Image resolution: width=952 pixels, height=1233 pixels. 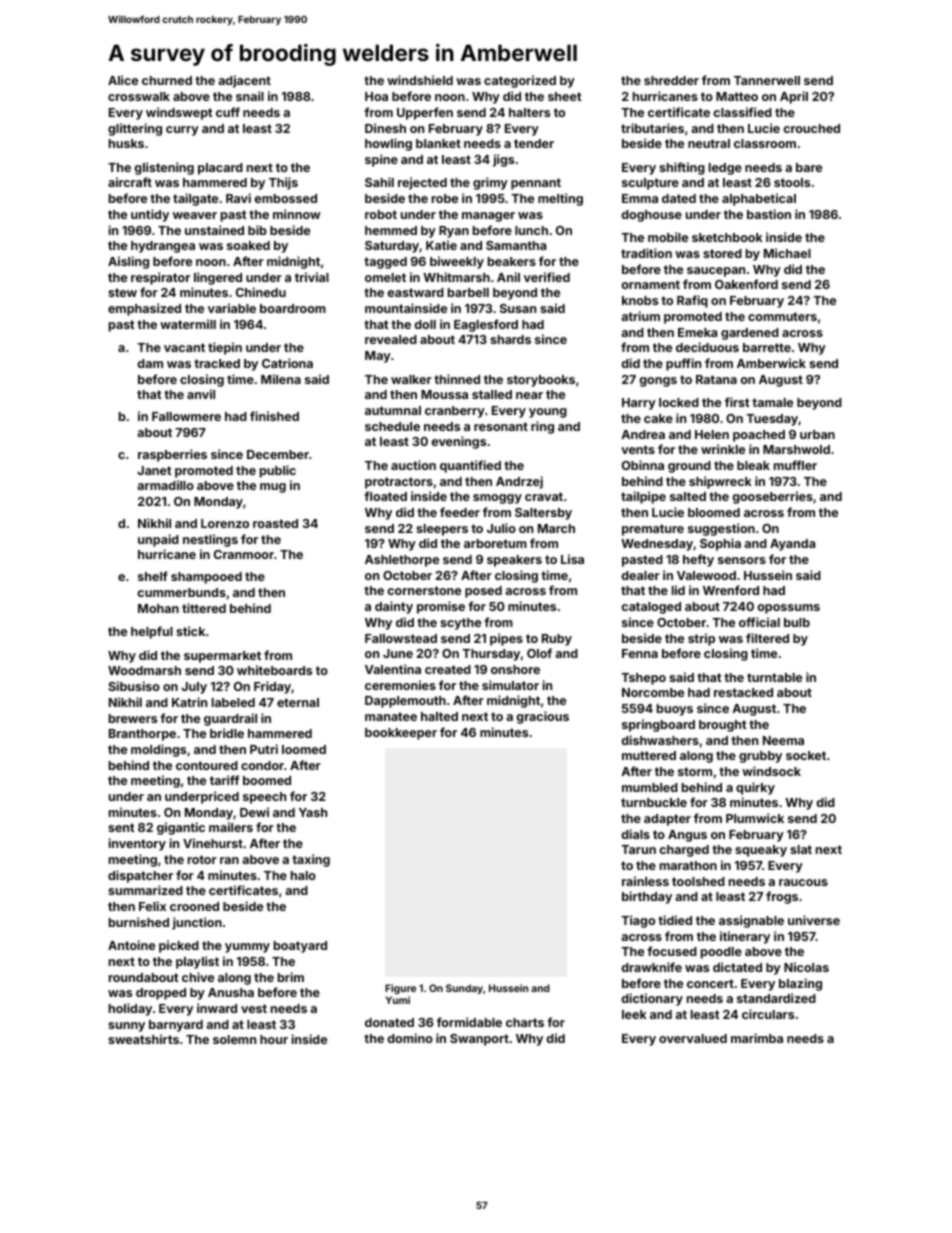 I want to click on tributaries, so click(x=652, y=128).
